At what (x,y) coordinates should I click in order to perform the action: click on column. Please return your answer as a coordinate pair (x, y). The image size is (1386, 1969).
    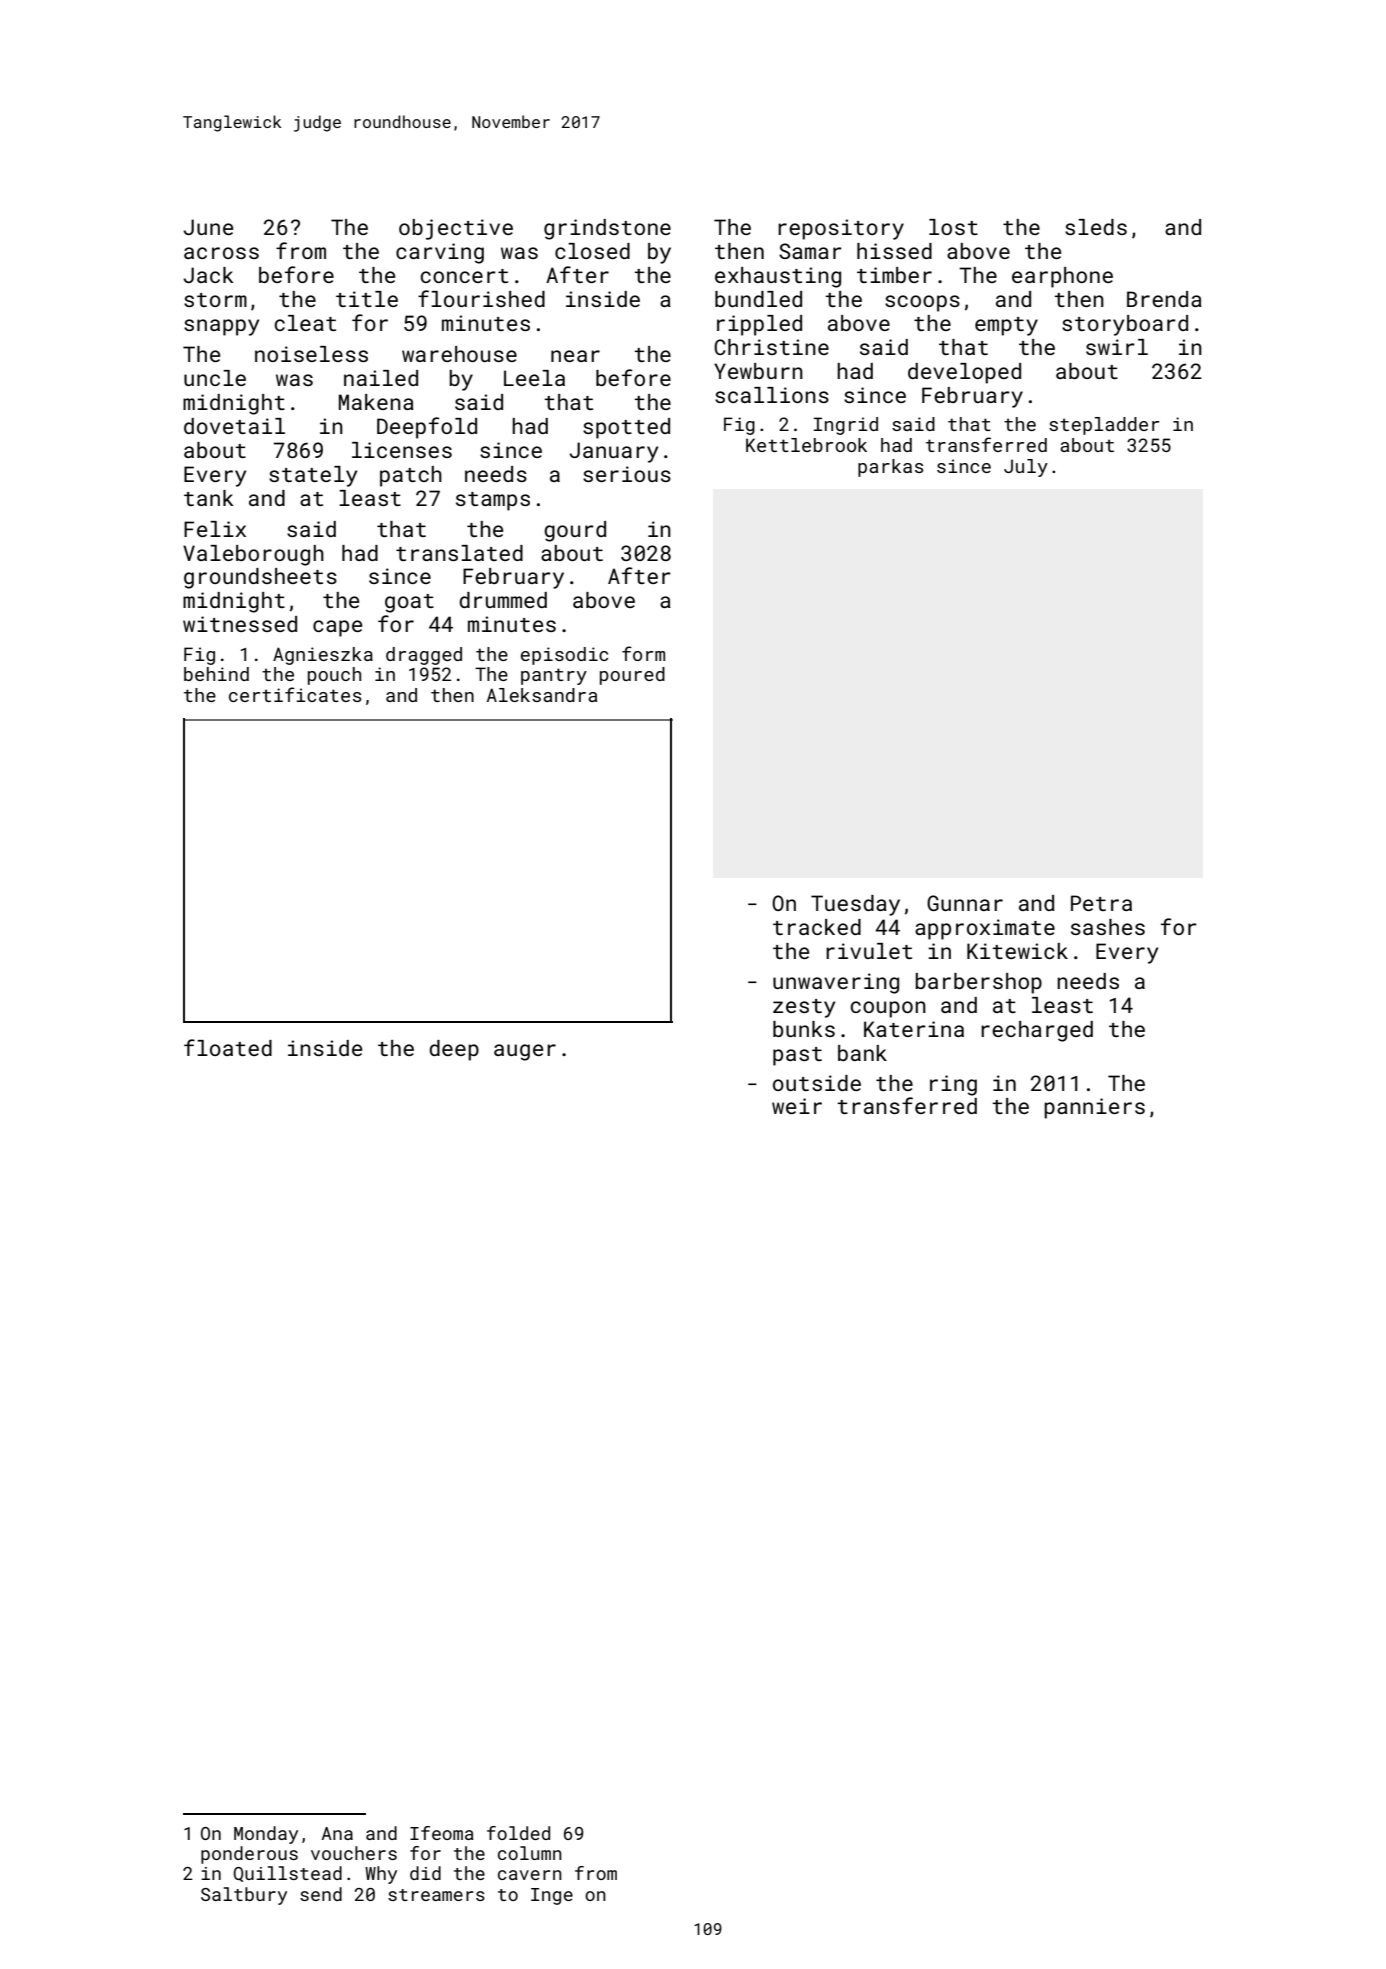
    Looking at the image, I should click on (530, 1853).
